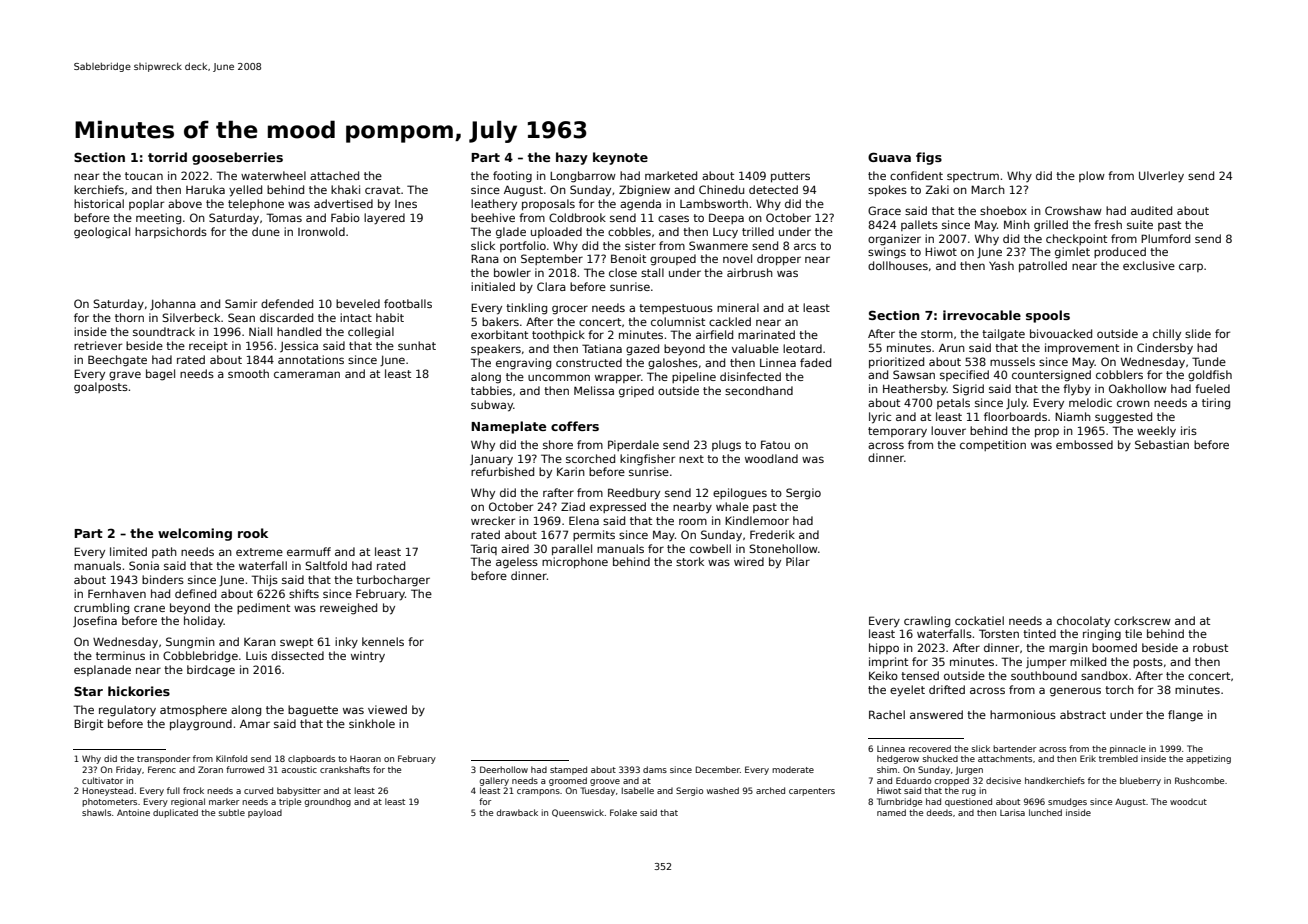  Describe the element at coordinates (798, 561) in the screenshot. I see `Pilar` at that location.
